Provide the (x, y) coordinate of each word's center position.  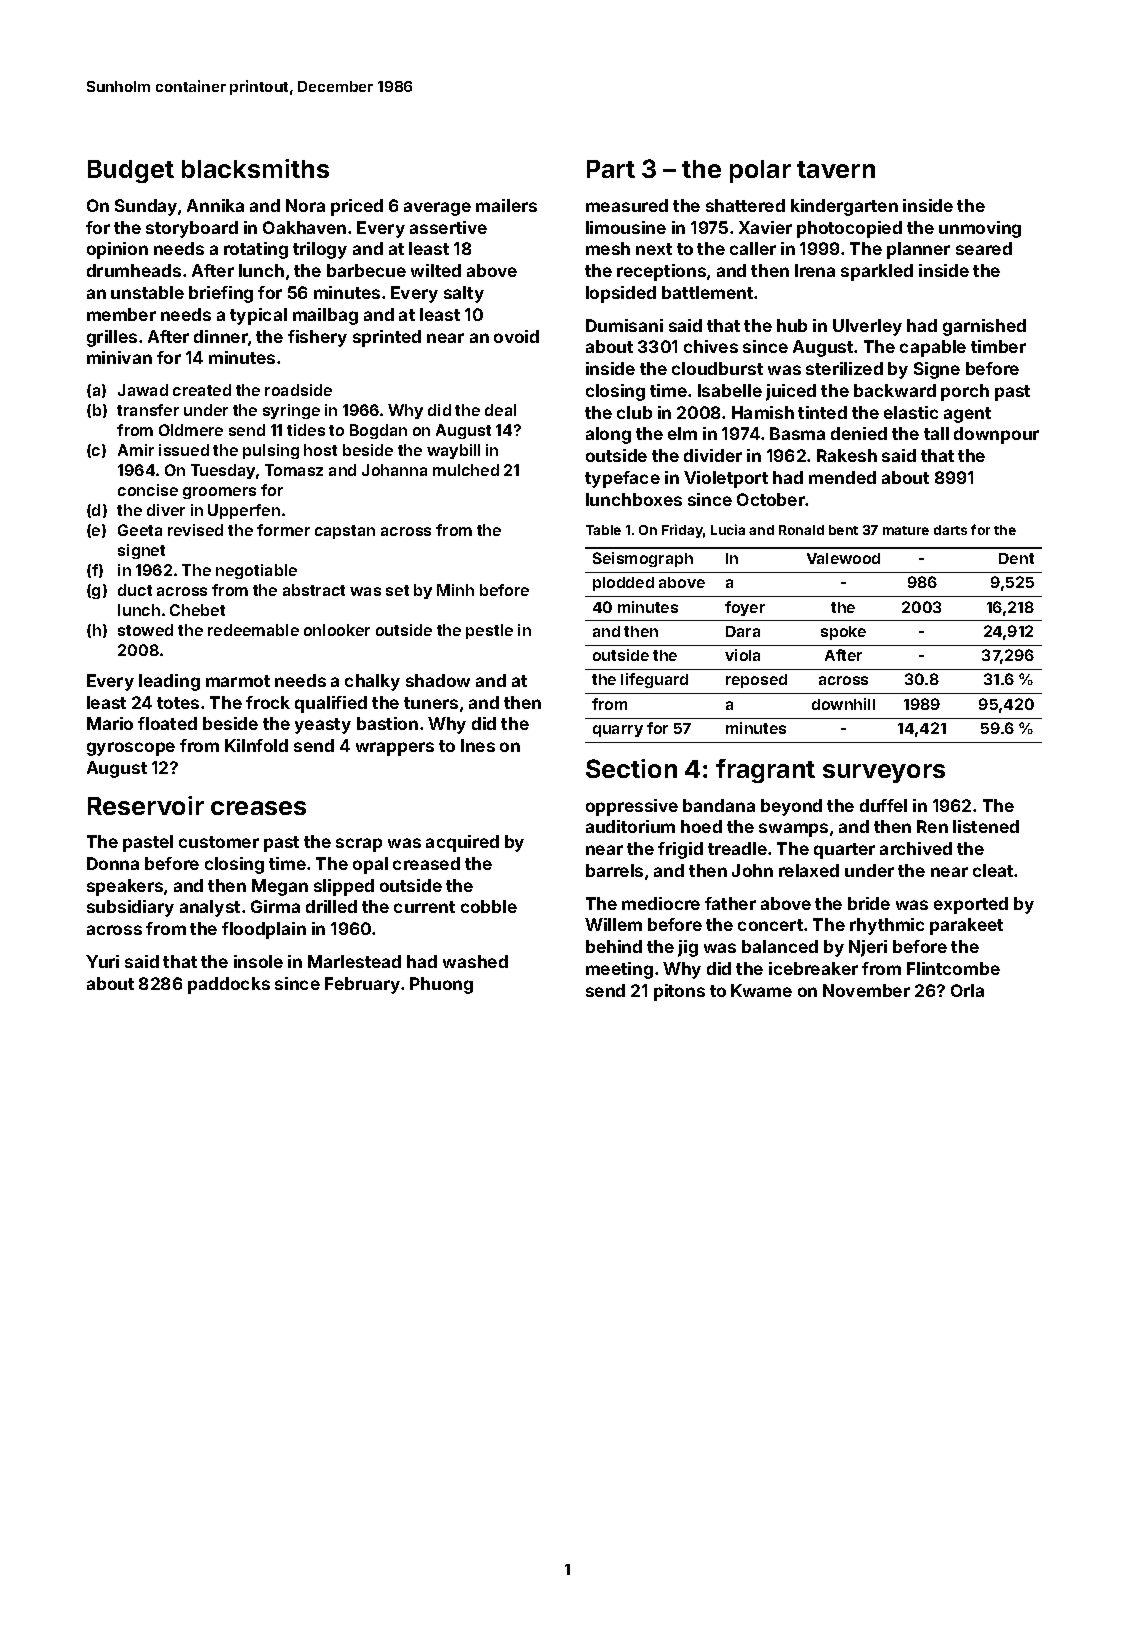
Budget (131, 171)
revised (195, 530)
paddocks (229, 985)
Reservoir (146, 805)
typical (258, 316)
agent (967, 415)
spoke (843, 633)
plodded (623, 584)
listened (986, 826)
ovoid (516, 336)
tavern (836, 169)
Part (611, 169)
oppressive (632, 807)
